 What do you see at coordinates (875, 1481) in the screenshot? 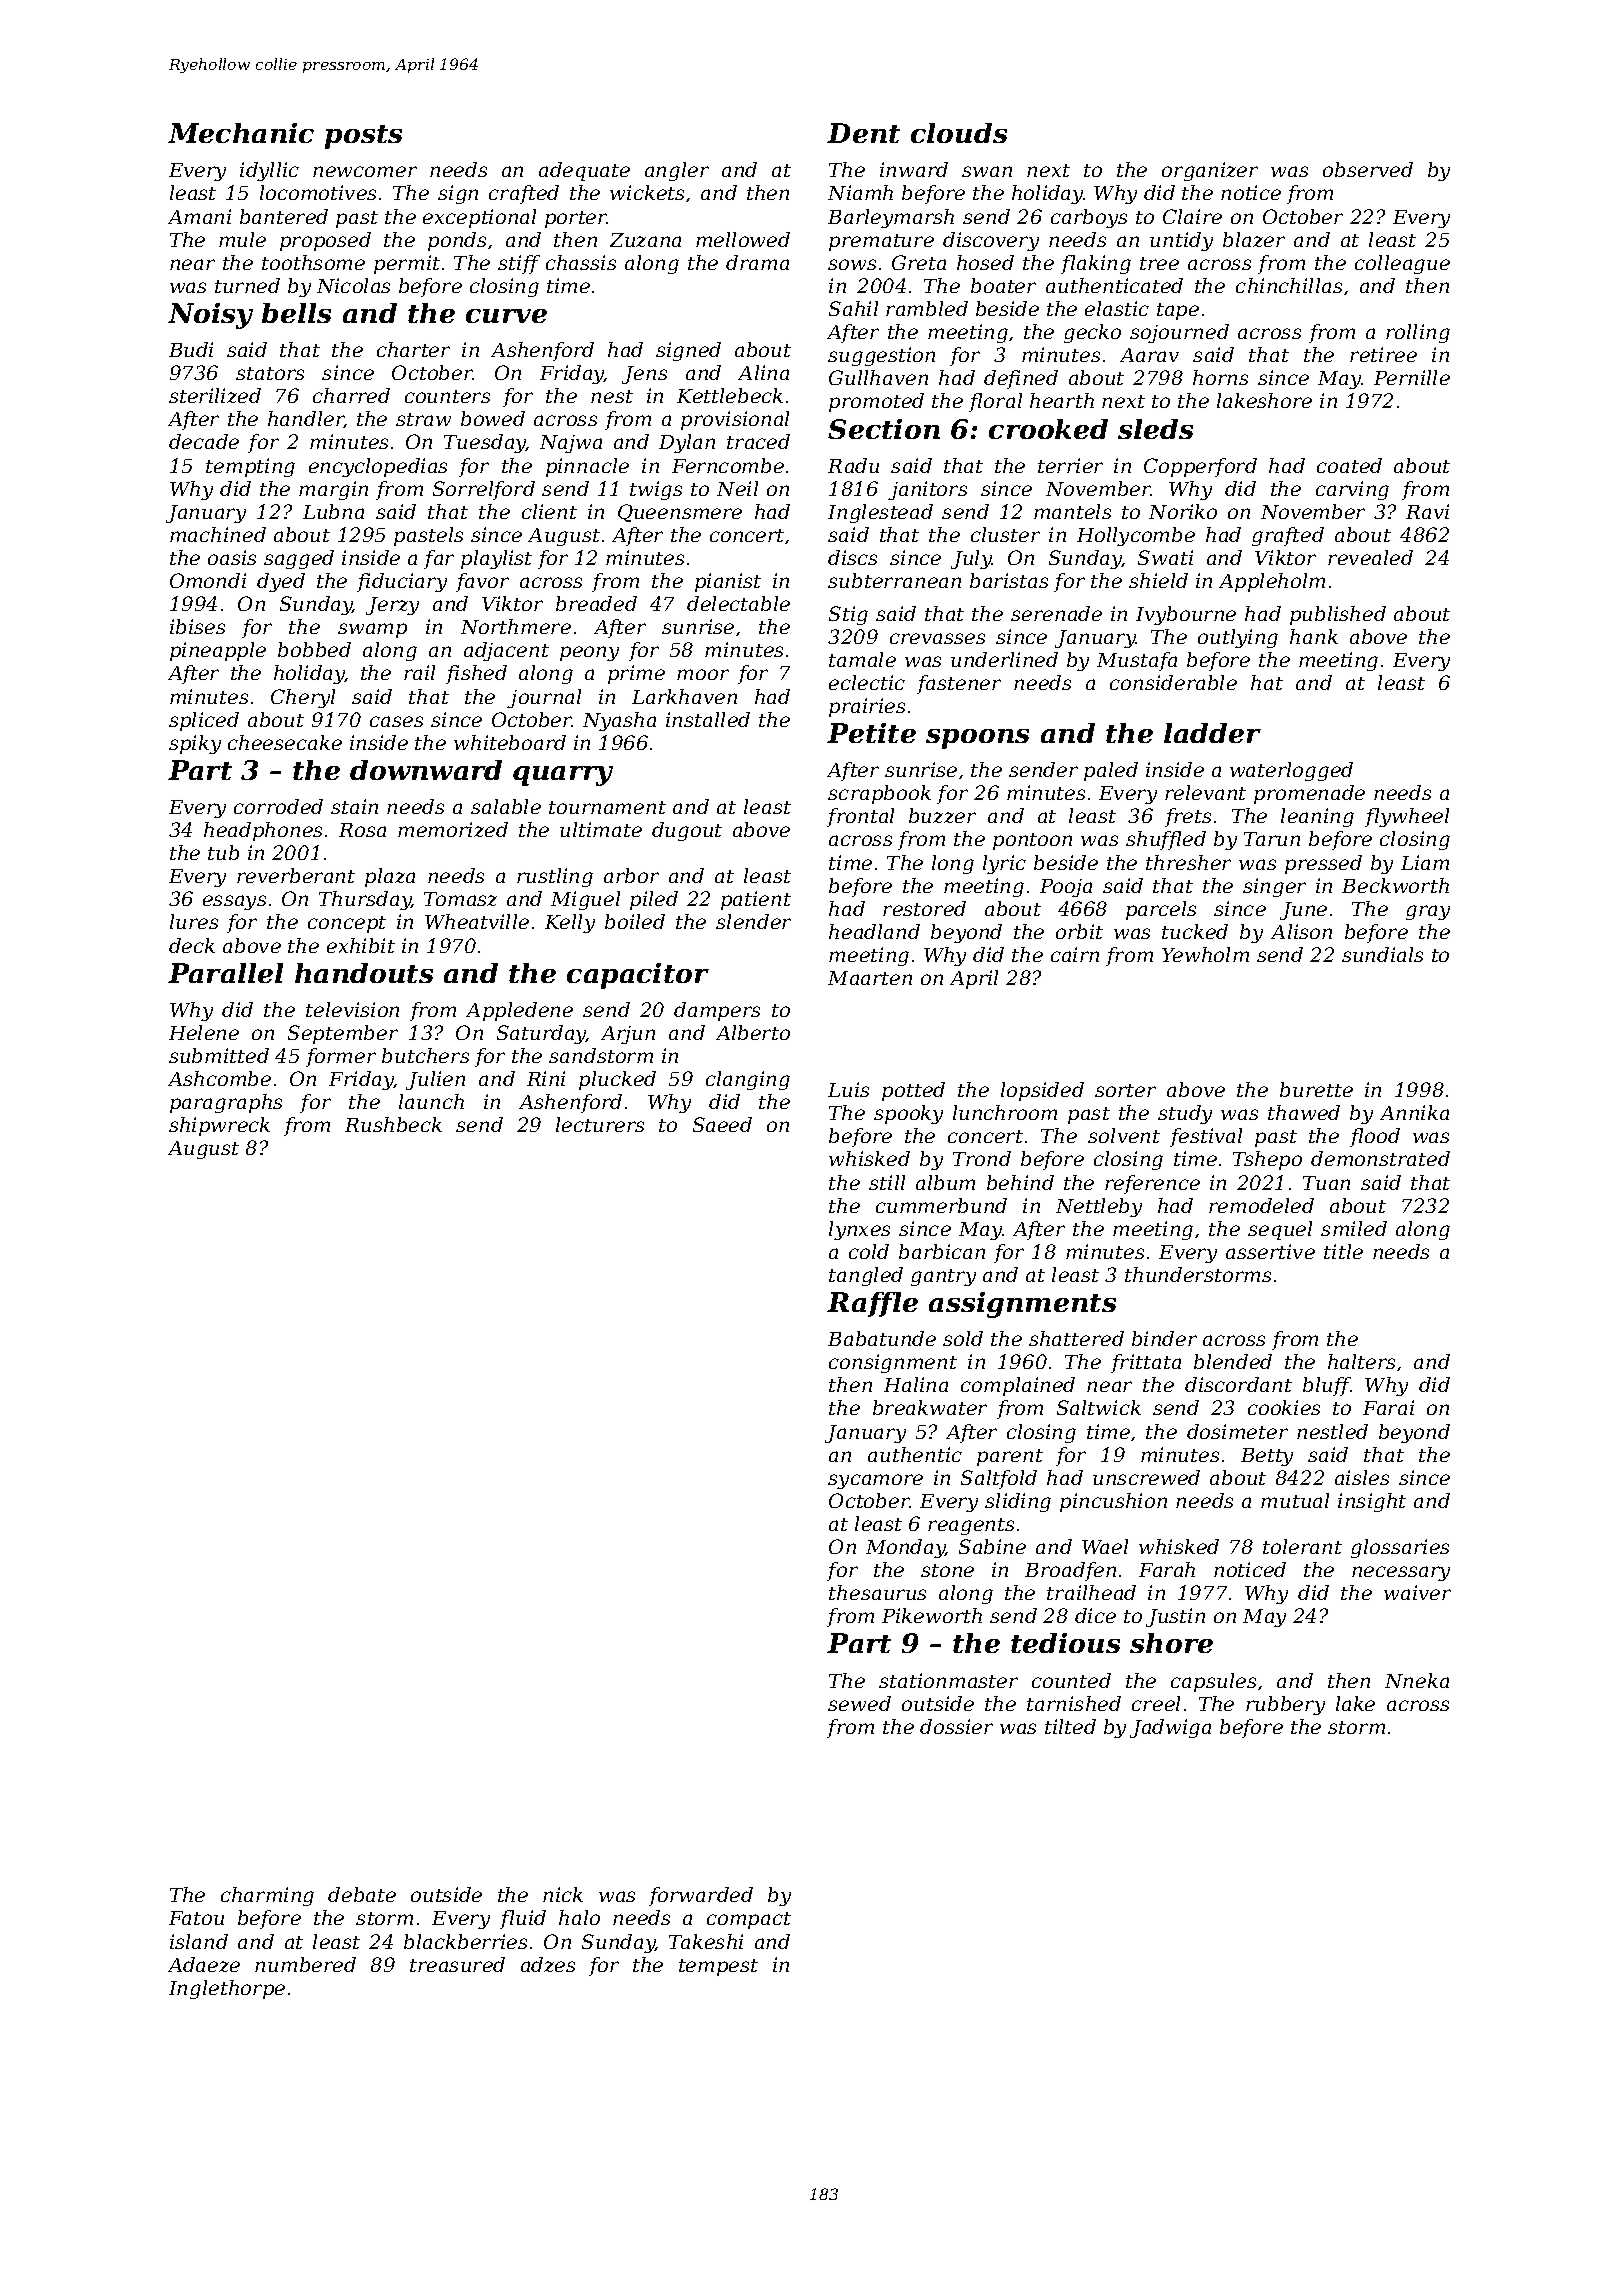
I see `sycamore` at bounding box center [875, 1481].
